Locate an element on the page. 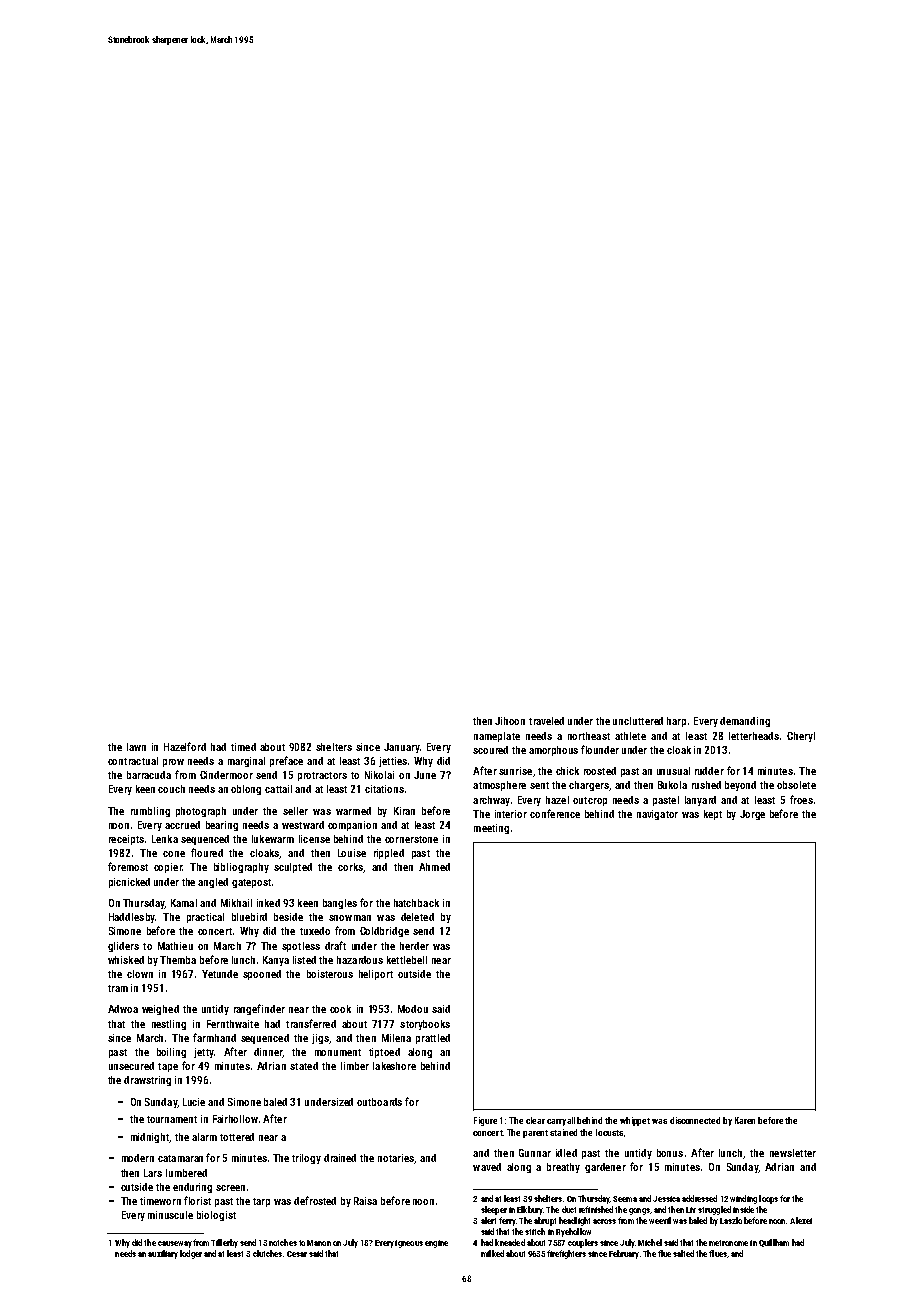  demanding is located at coordinates (745, 722).
